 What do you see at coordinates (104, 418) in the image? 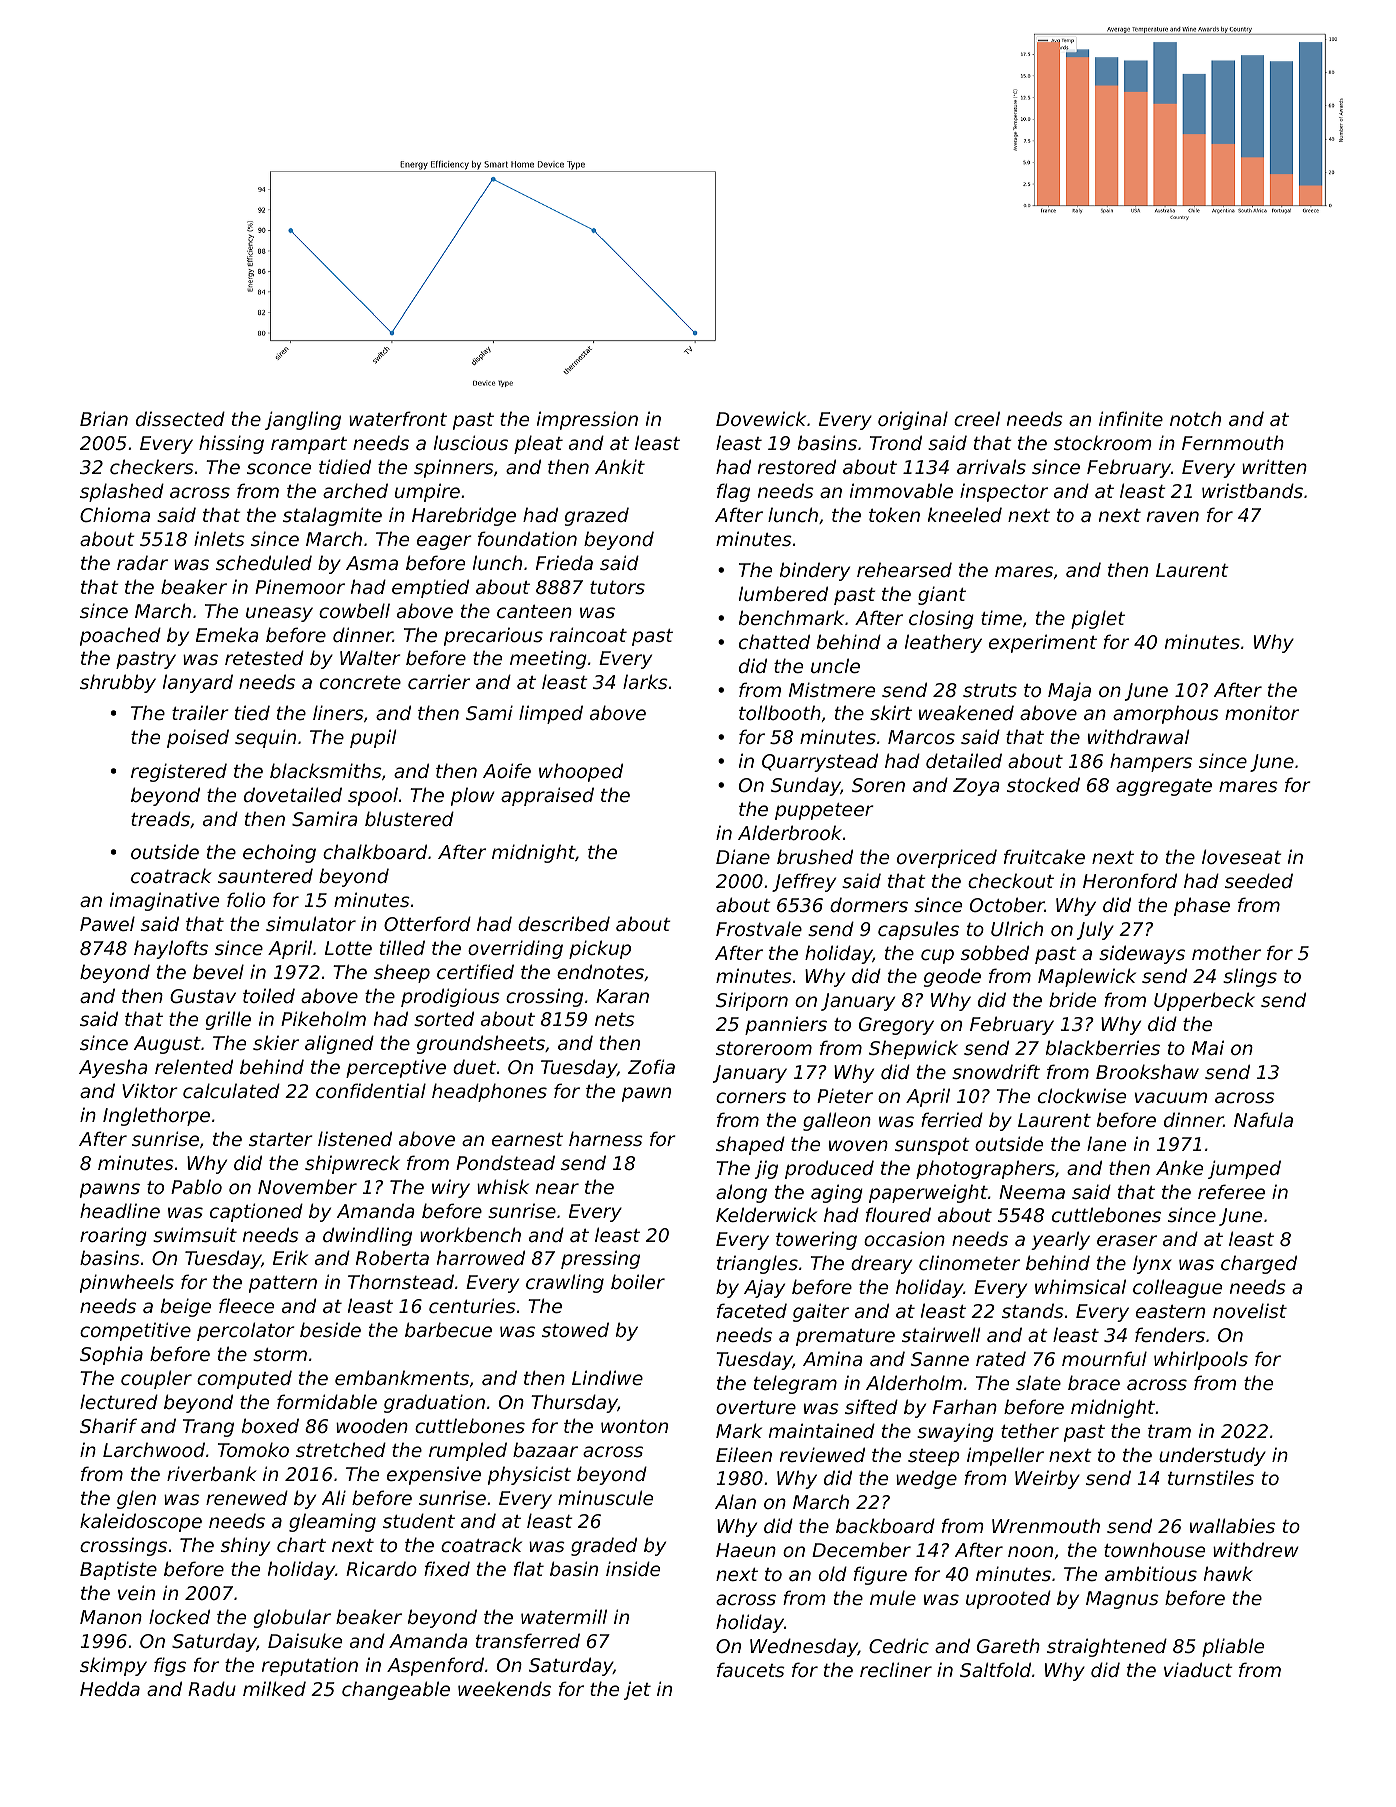
I see `Brian` at bounding box center [104, 418].
